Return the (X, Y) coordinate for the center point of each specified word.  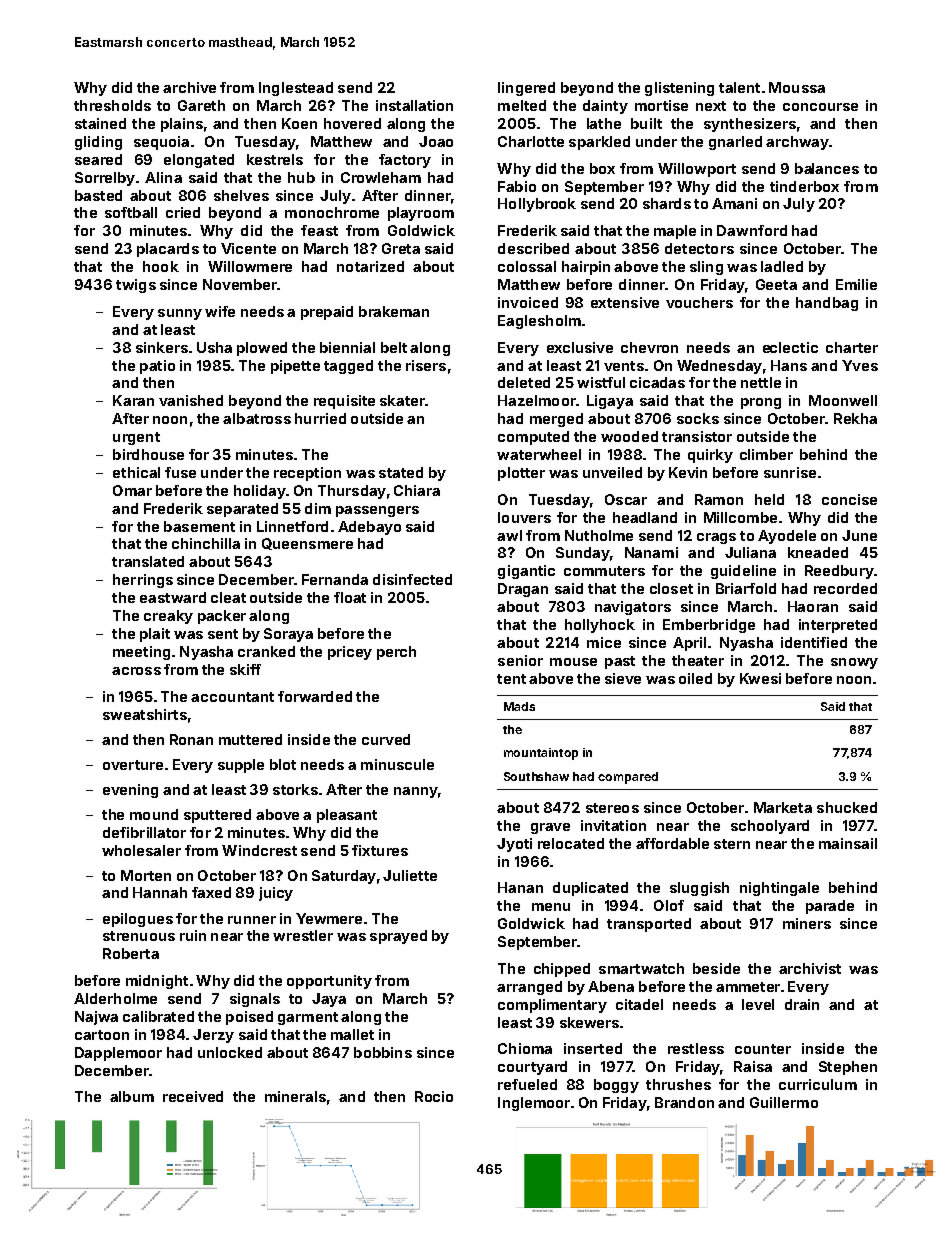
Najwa (96, 1018)
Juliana (750, 552)
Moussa (797, 87)
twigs (136, 286)
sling (706, 268)
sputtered (217, 816)
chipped (562, 970)
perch (396, 653)
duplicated (590, 889)
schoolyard (770, 827)
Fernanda (335, 579)
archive (189, 87)
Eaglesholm (539, 322)
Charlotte (531, 141)
